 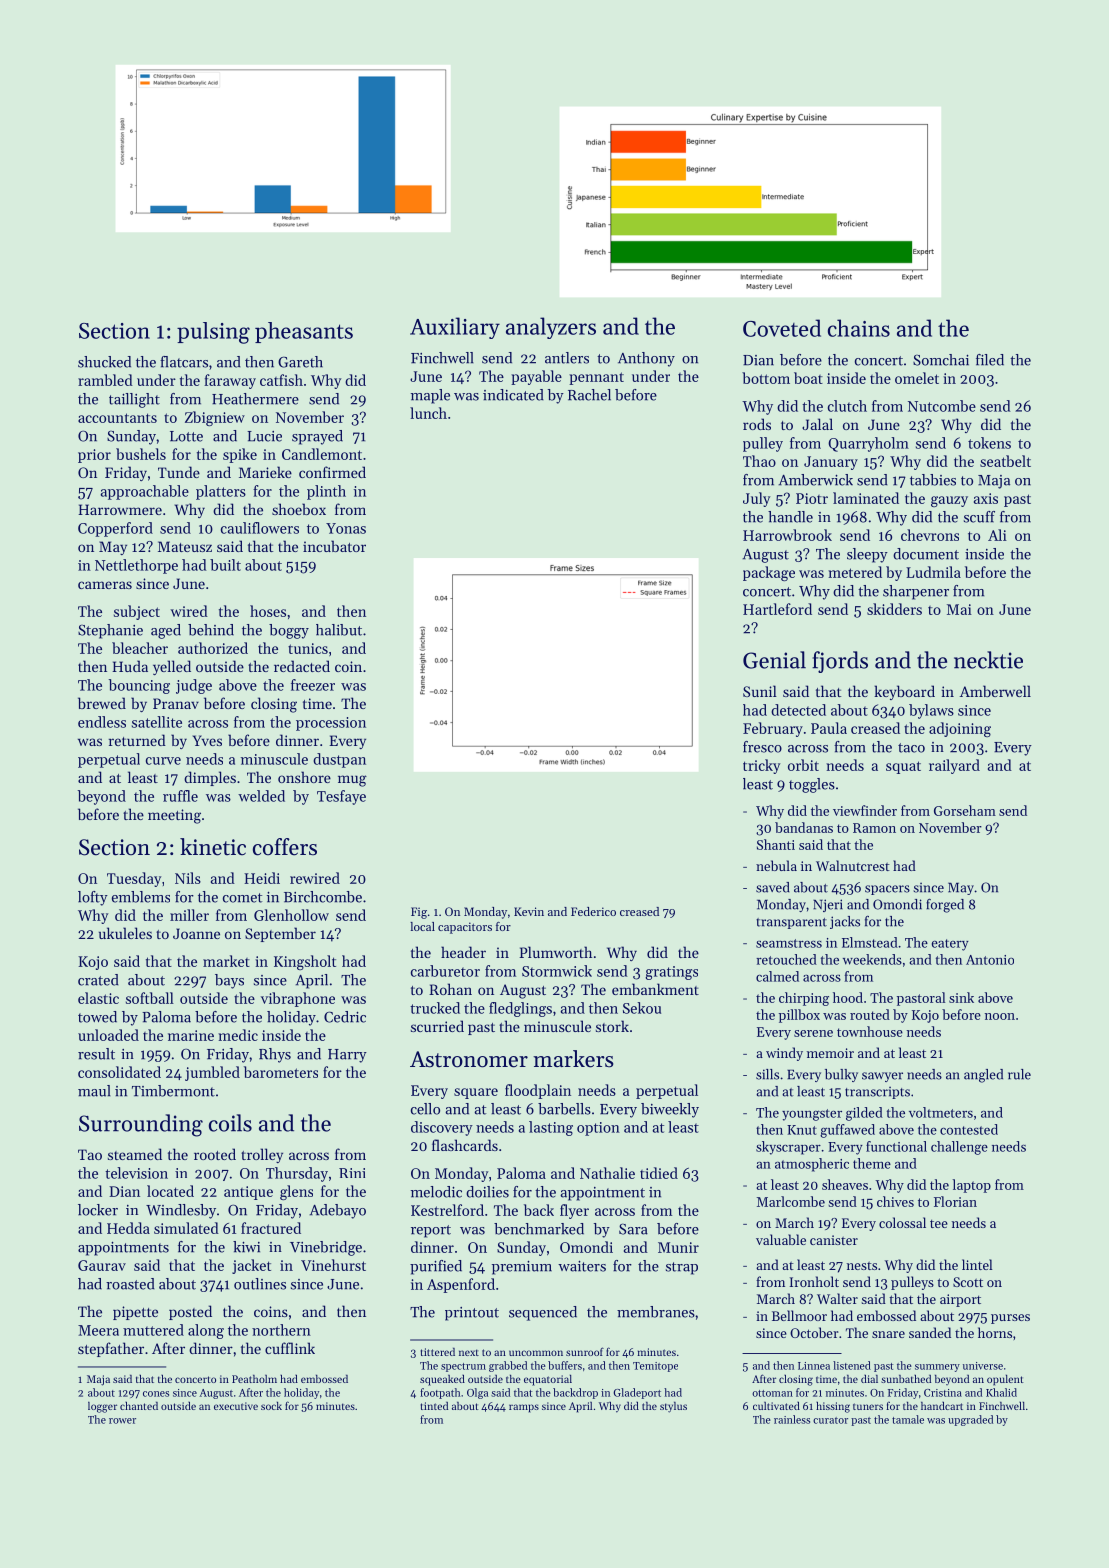 What do you see at coordinates (970, 1420) in the document?
I see `upgraded` at bounding box center [970, 1420].
